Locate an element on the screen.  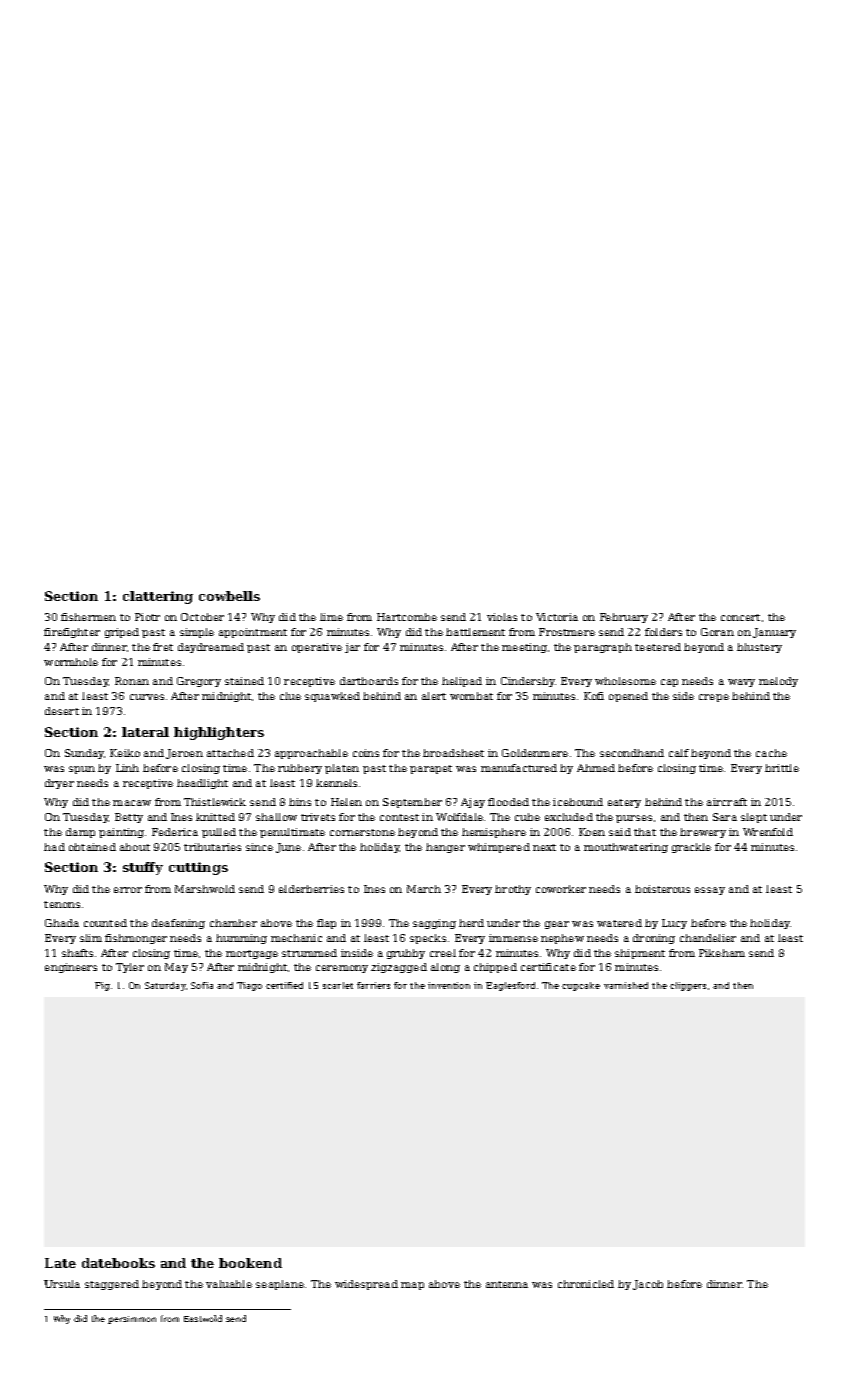
icebound is located at coordinates (578, 802).
